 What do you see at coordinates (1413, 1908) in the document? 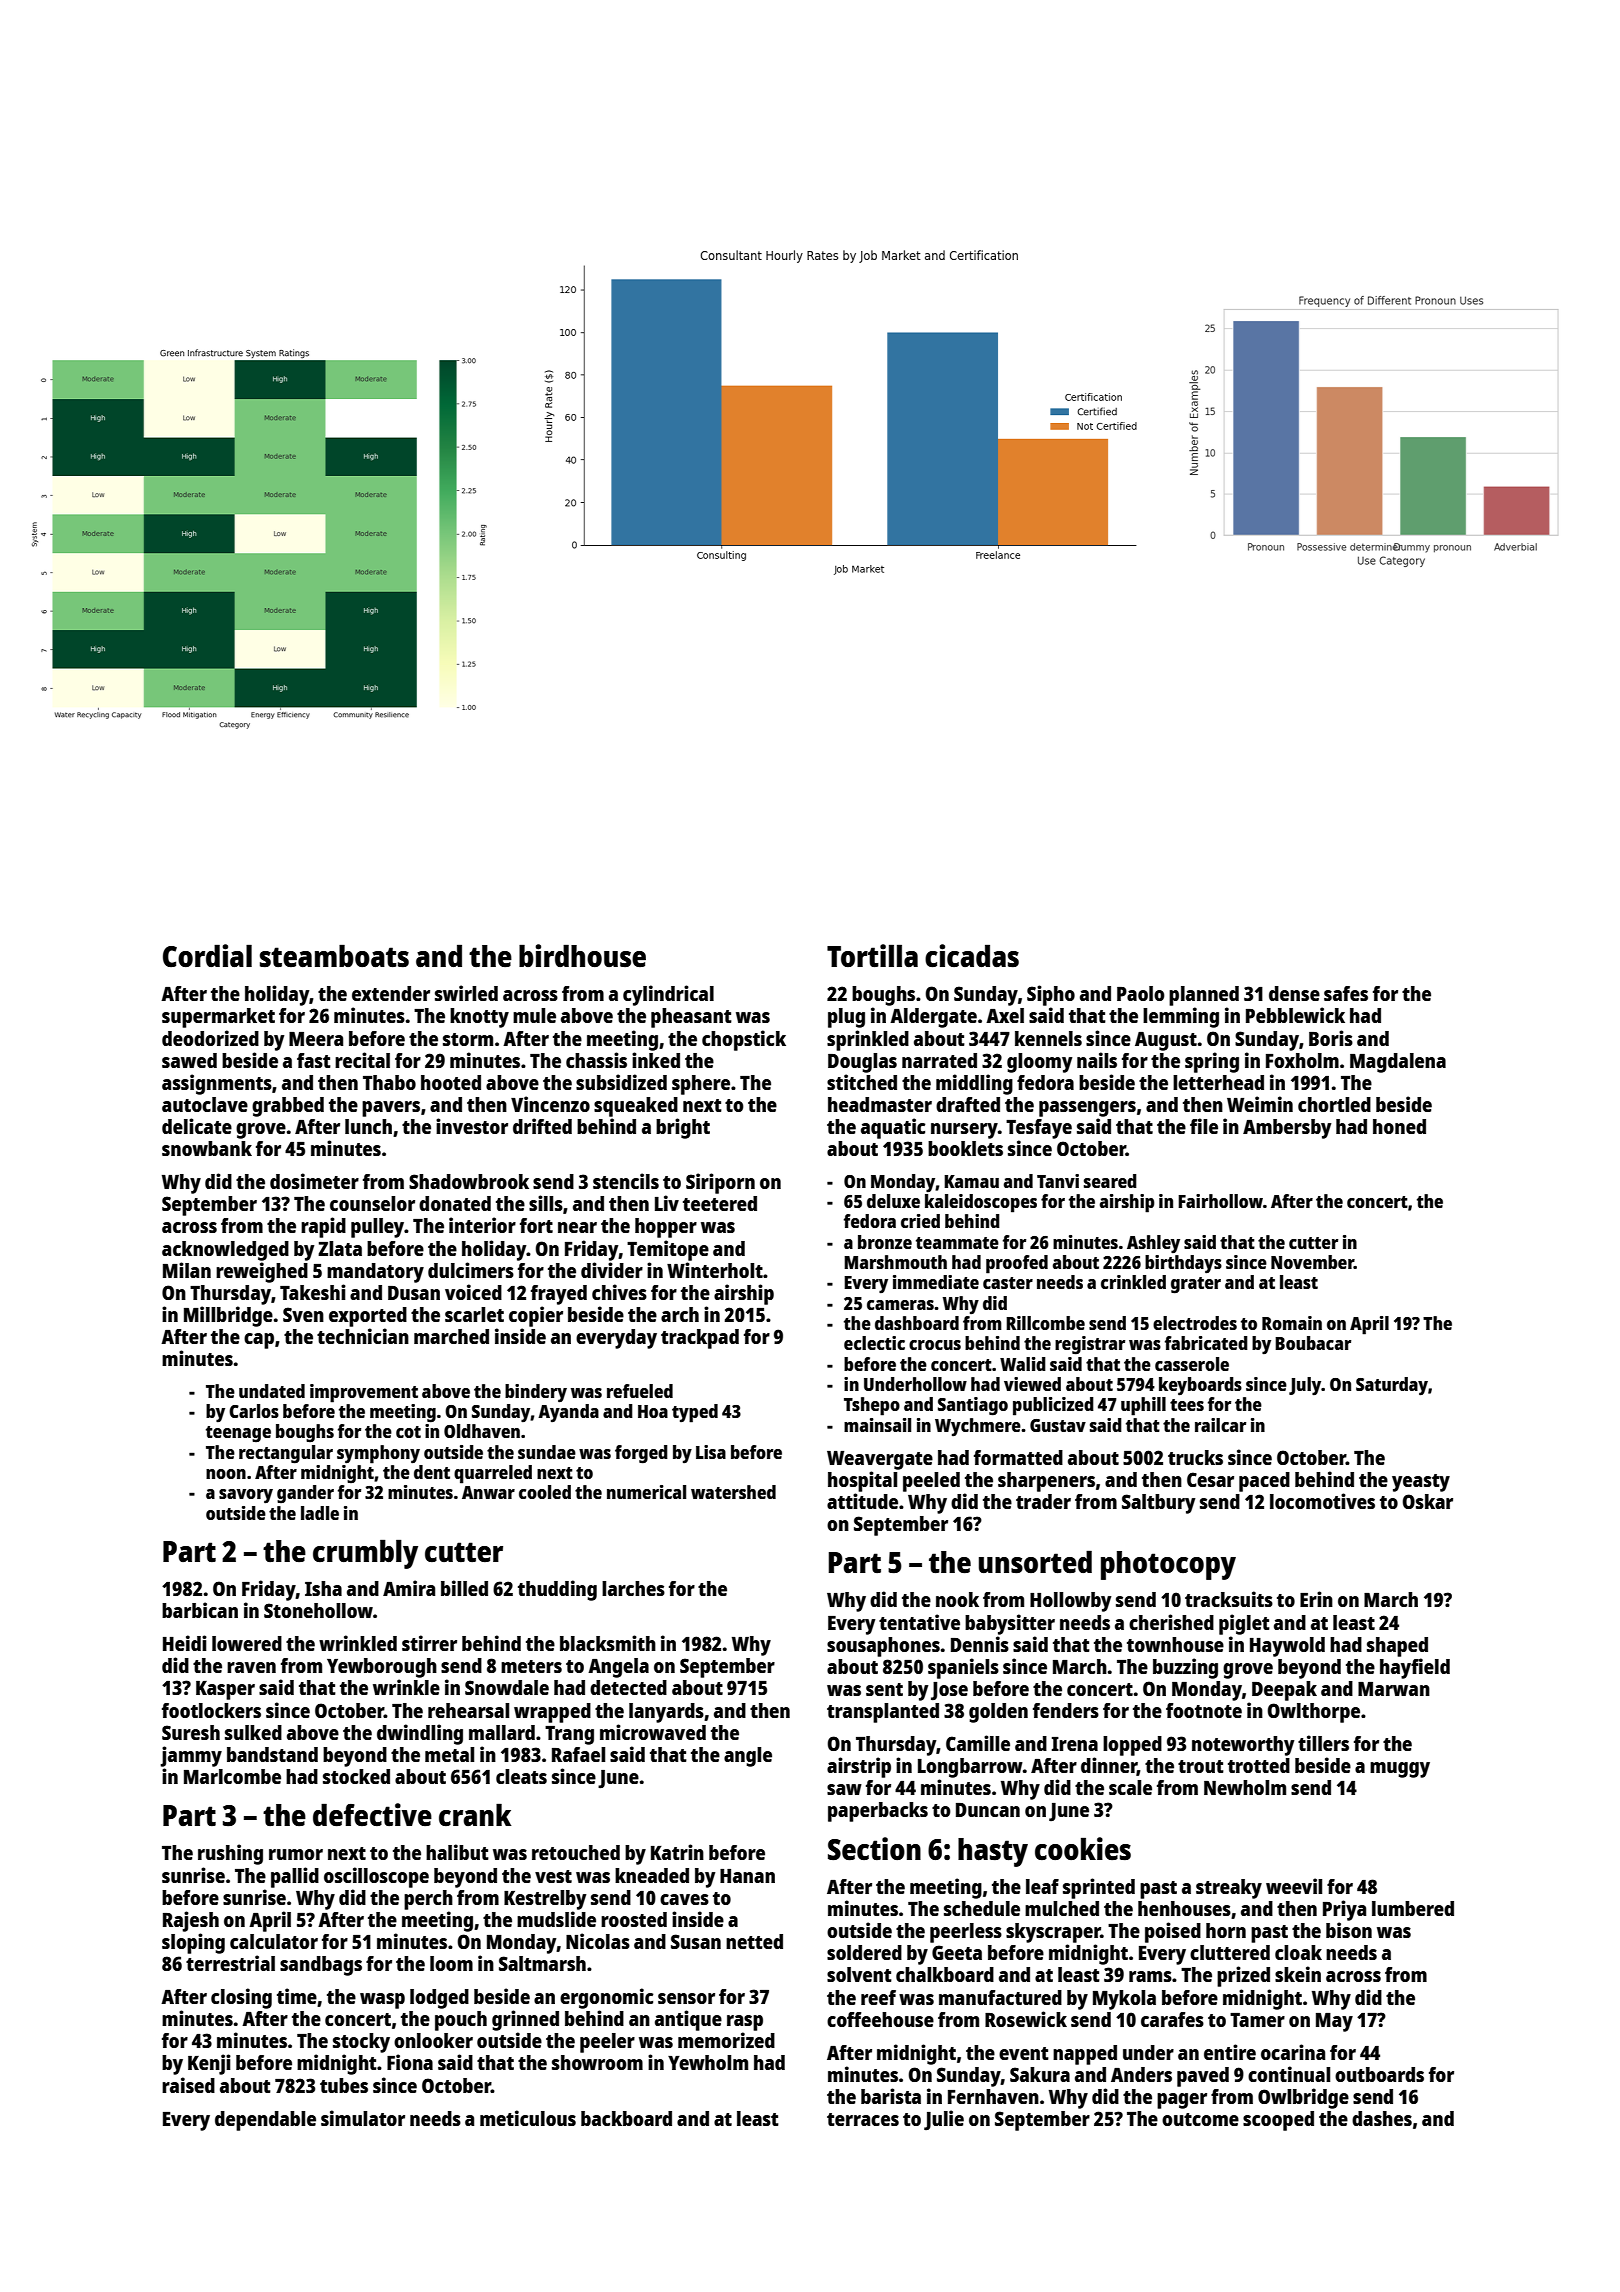
I see `lumbered` at bounding box center [1413, 1908].
